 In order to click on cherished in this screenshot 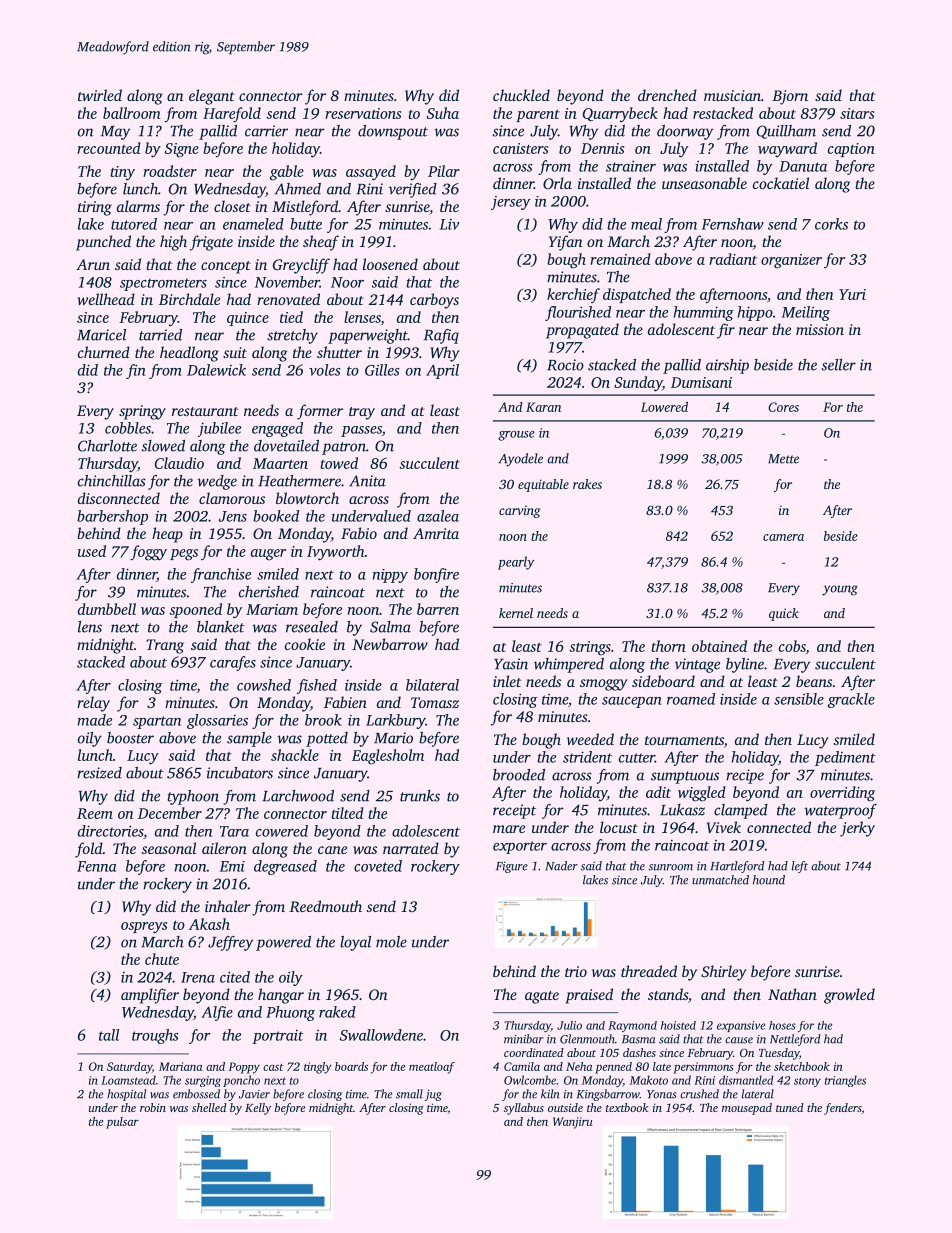, I will do `click(269, 592)`.
